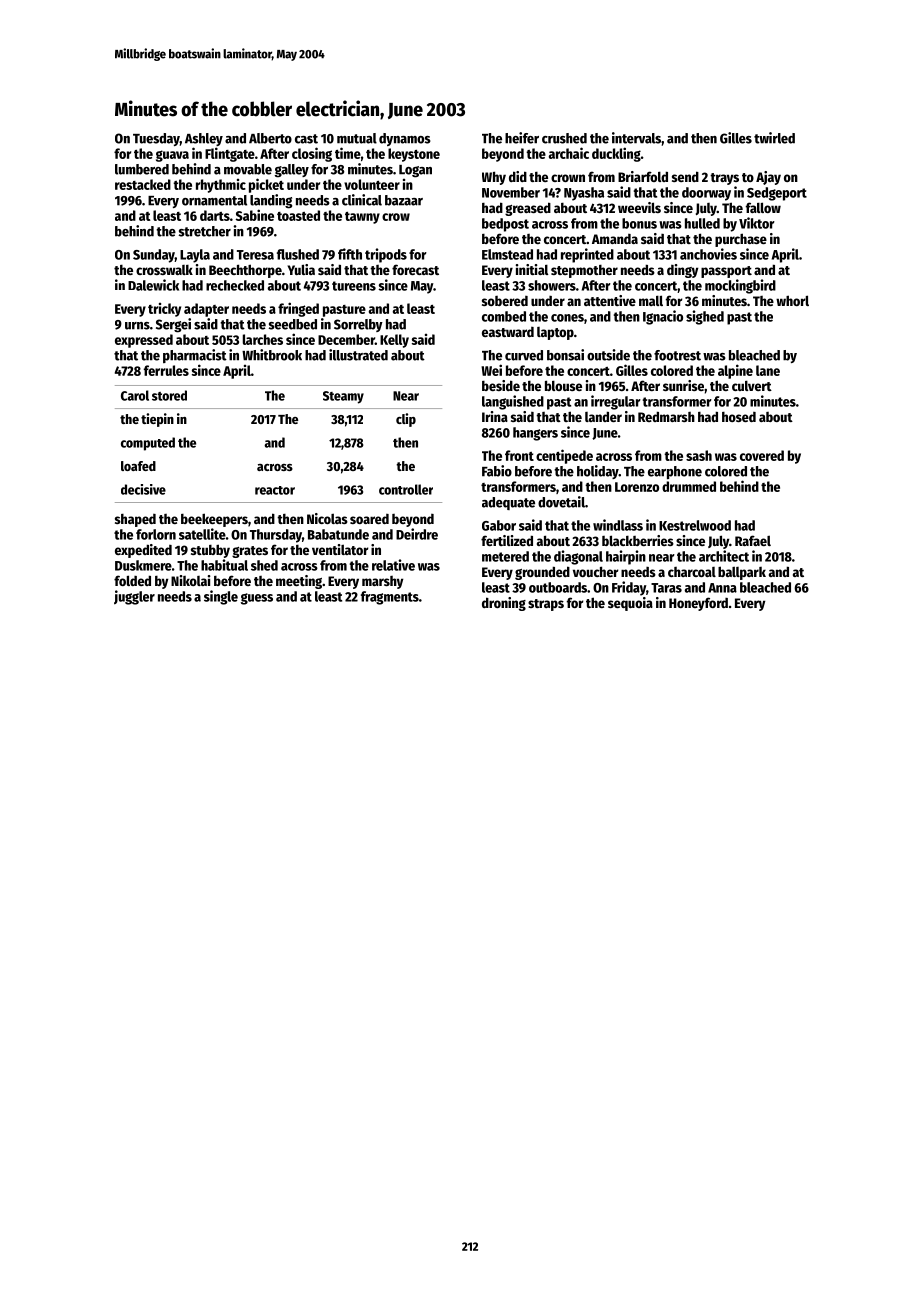 This document has width=924, height=1308. What do you see at coordinates (722, 588) in the document?
I see `Anna` at bounding box center [722, 588].
